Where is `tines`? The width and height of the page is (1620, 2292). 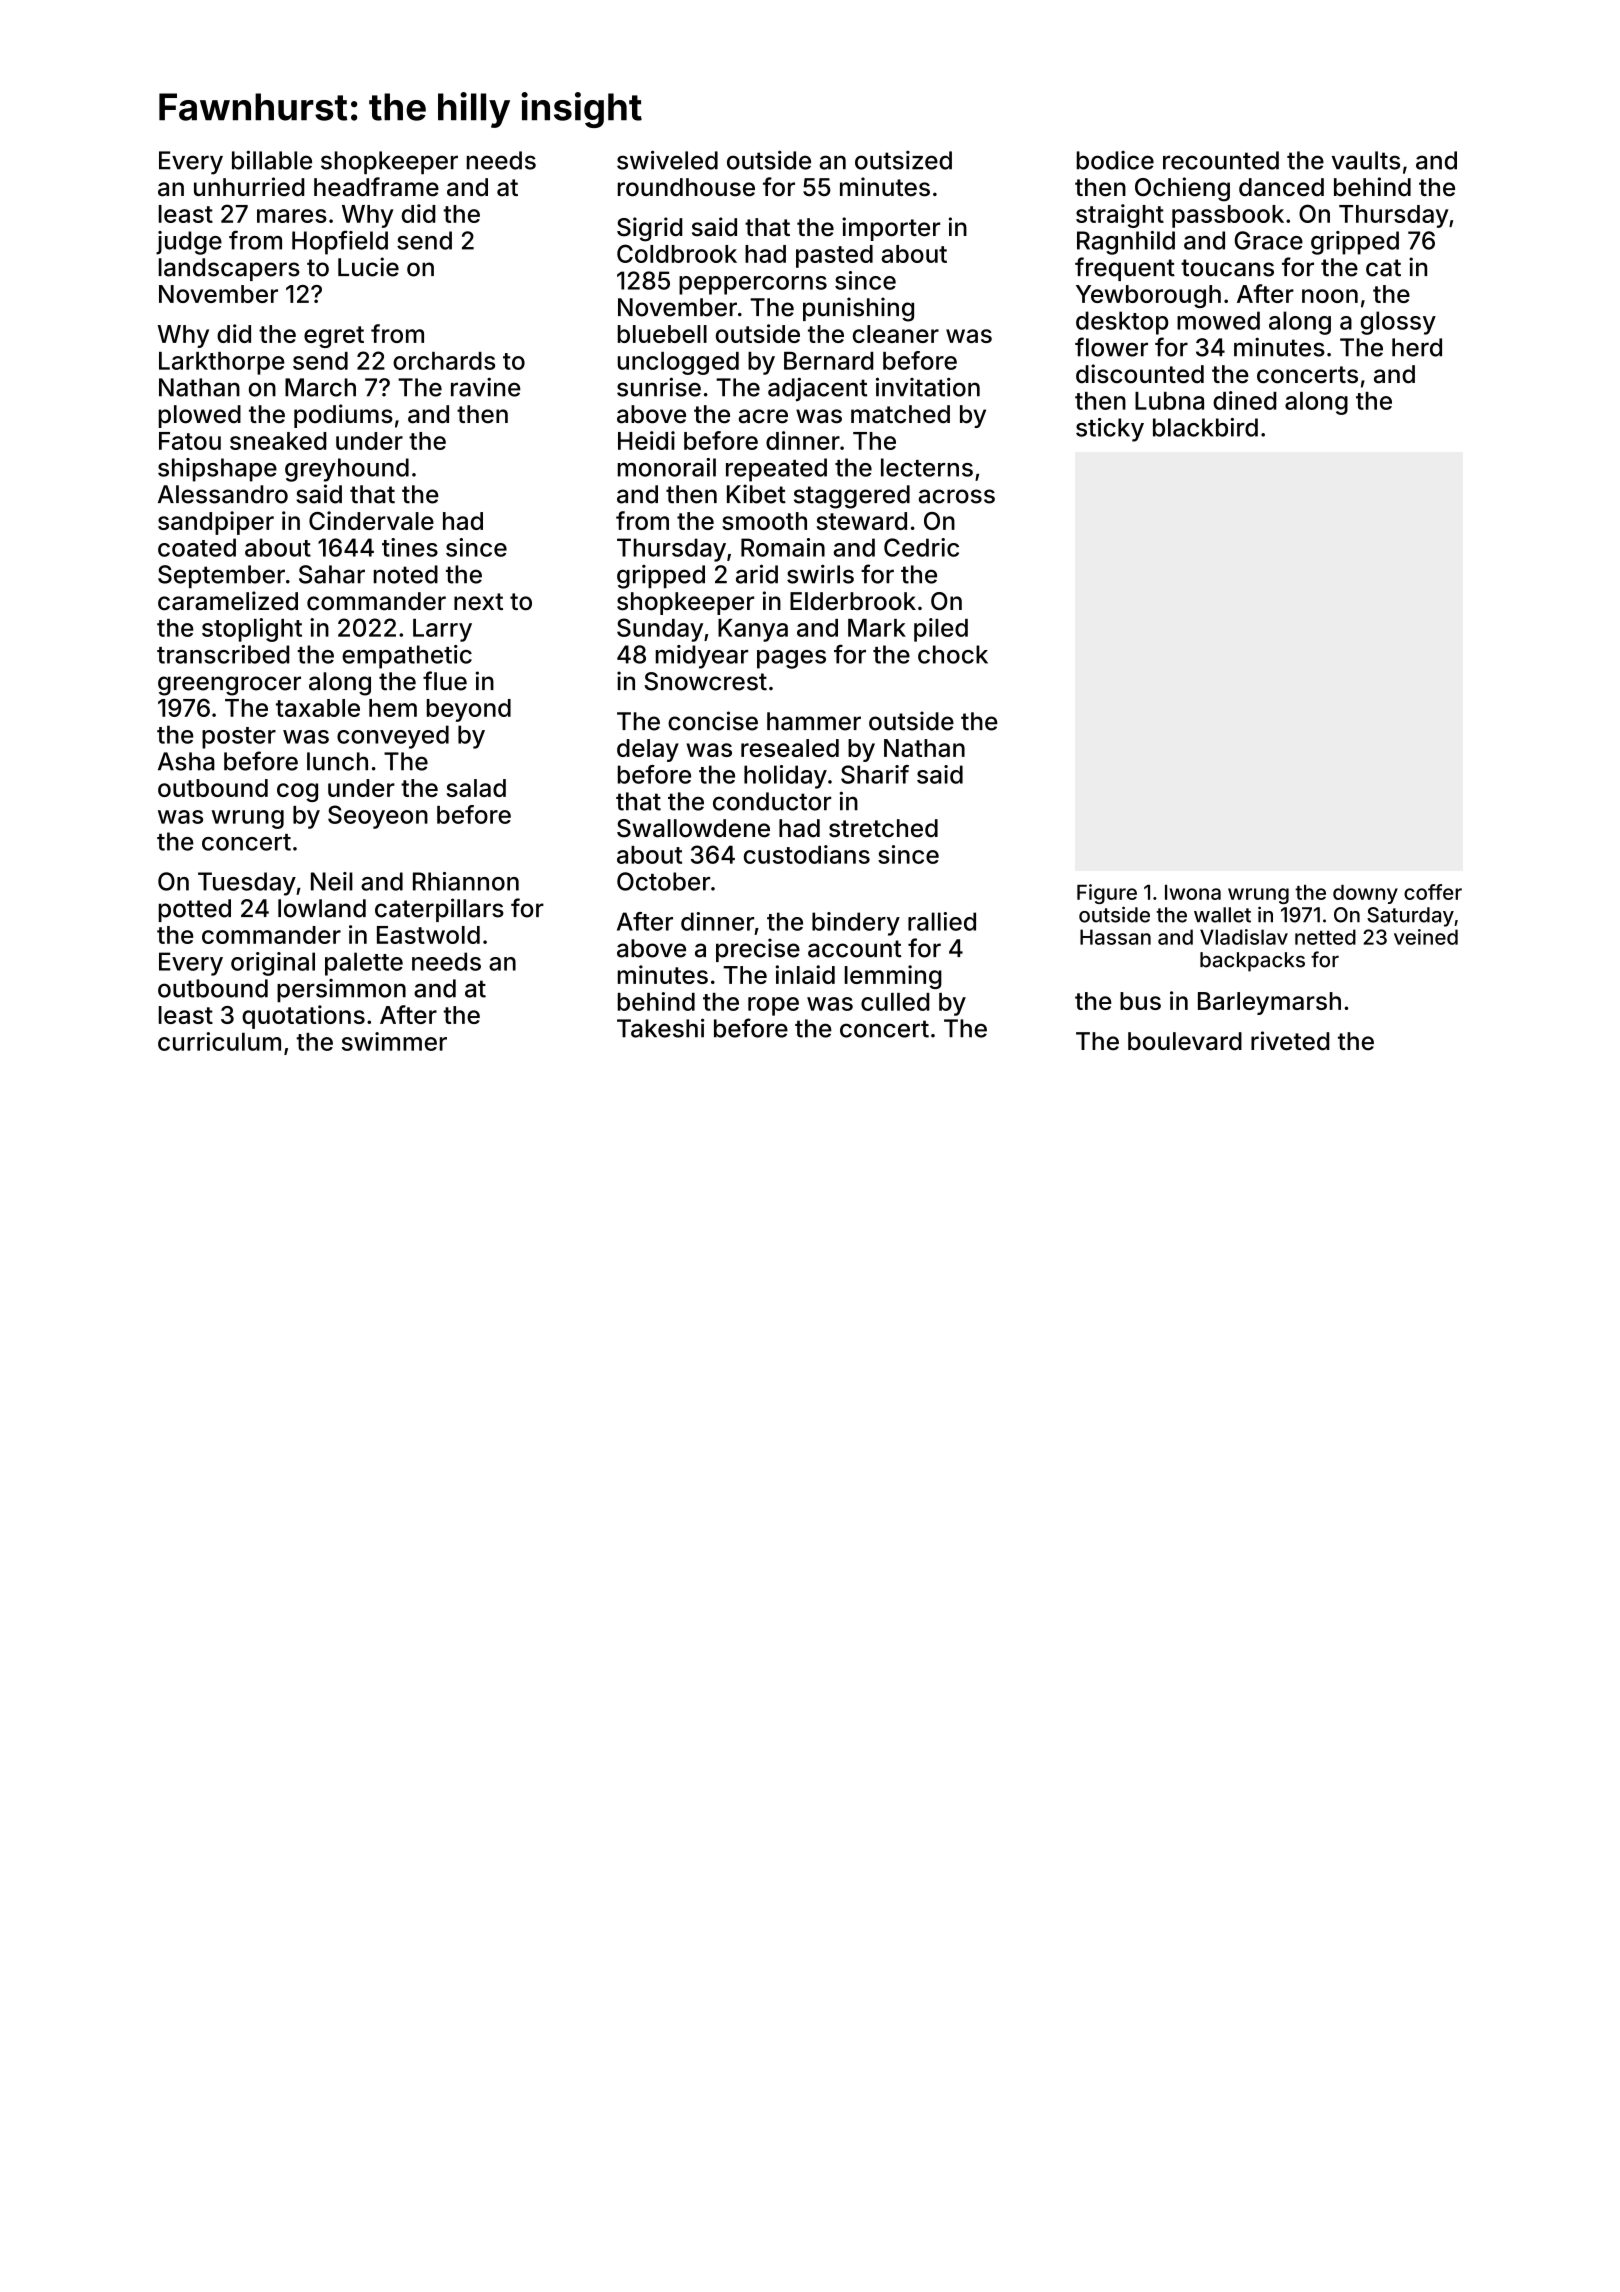
tines is located at coordinates (410, 547).
